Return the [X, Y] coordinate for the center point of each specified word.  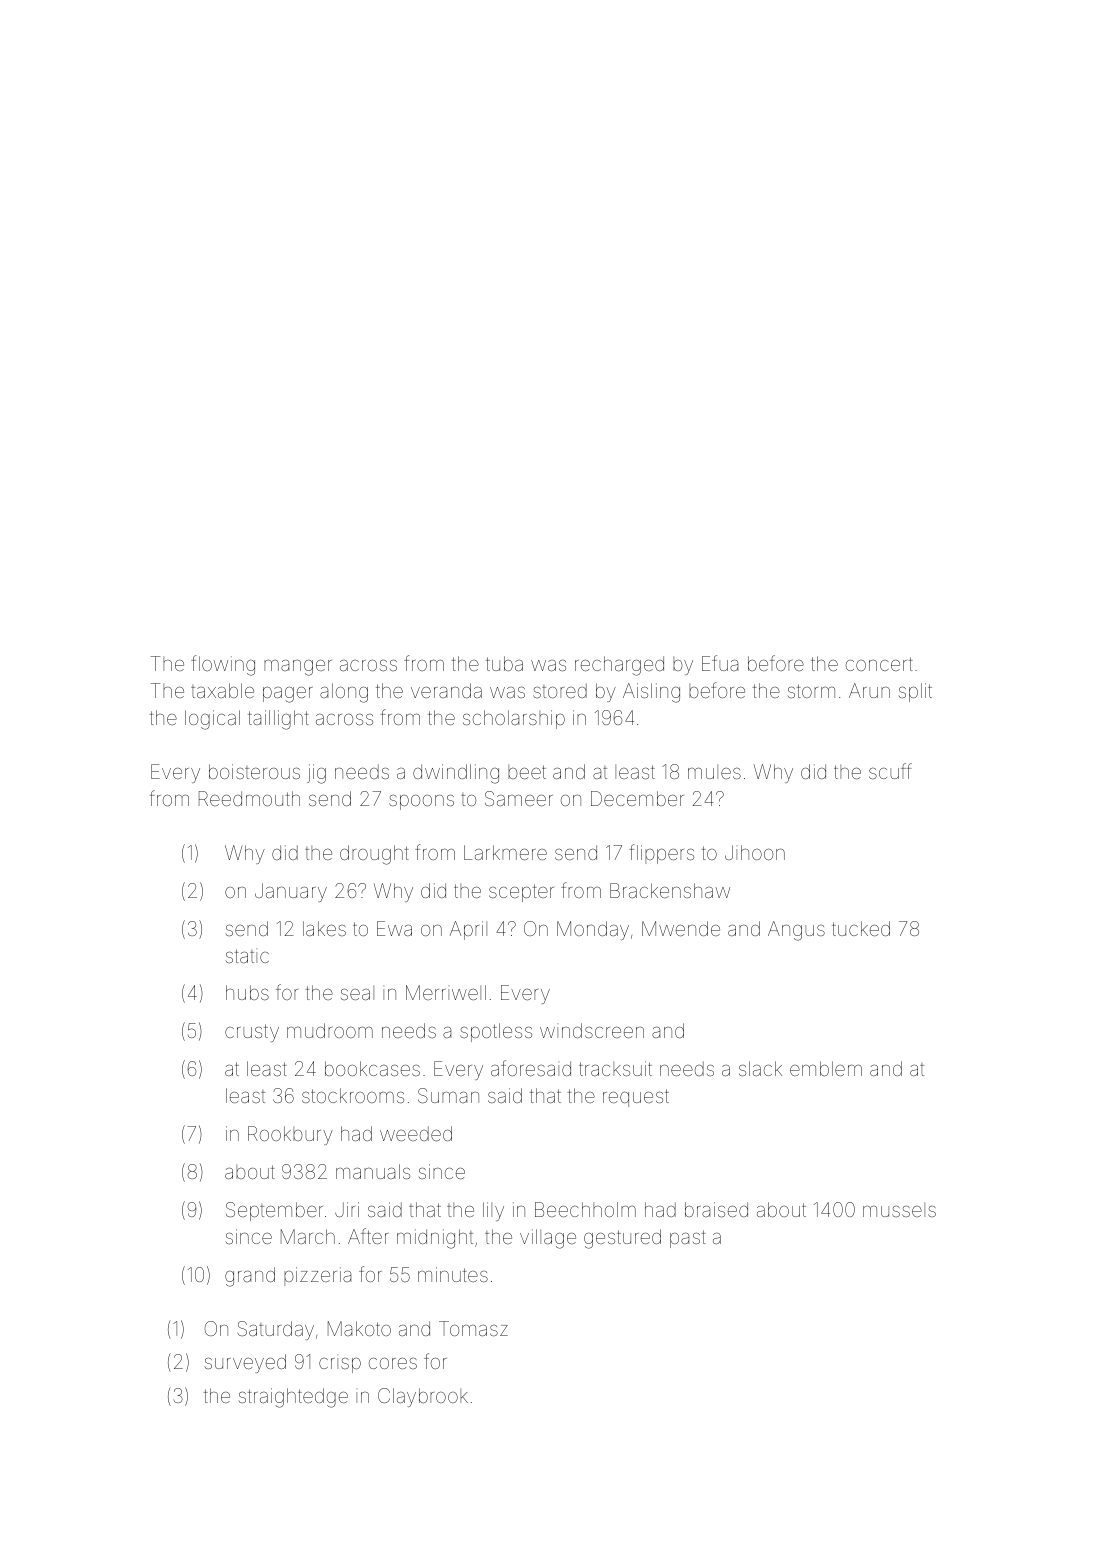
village [548, 1239]
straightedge [293, 1398]
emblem [826, 1068]
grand [250, 1277]
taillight [278, 720]
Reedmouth [249, 798]
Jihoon [755, 852]
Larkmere [505, 852]
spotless [496, 1032]
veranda [446, 690]
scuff [890, 771]
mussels [899, 1210]
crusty [252, 1033]
